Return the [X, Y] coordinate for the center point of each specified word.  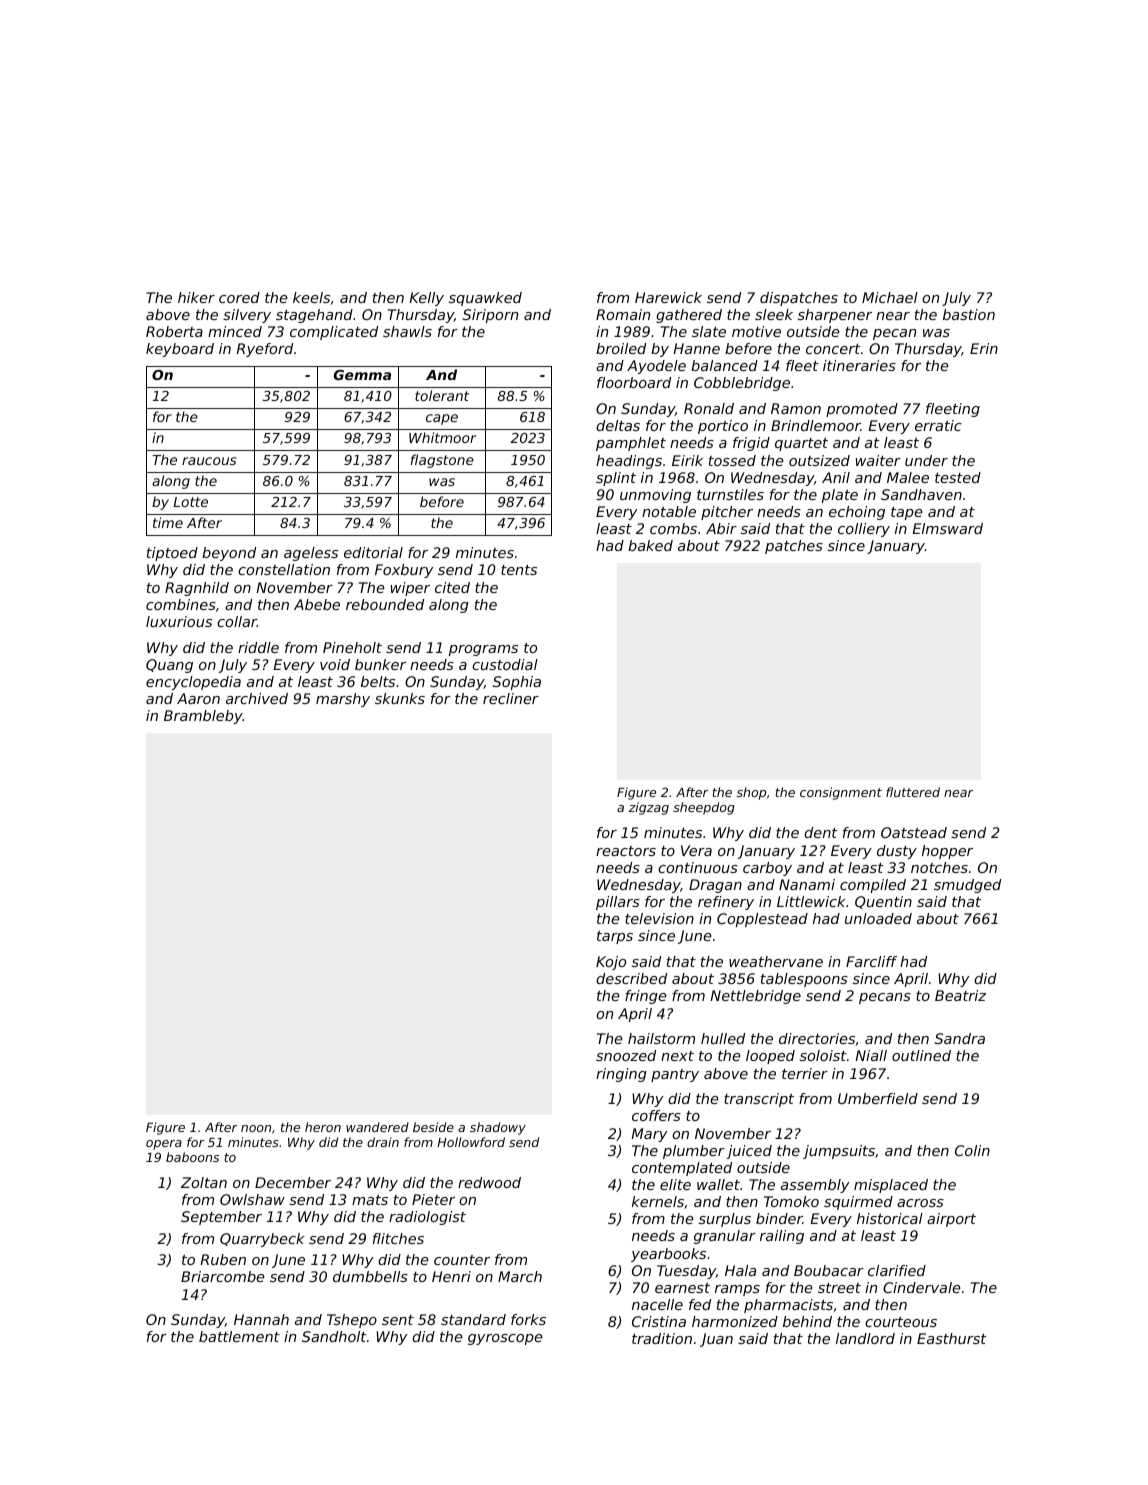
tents [519, 570]
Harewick [668, 297]
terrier [805, 1073]
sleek [774, 314]
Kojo [611, 963]
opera [164, 1145]
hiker [196, 297]
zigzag [649, 808]
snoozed [626, 1055]
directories [817, 1038]
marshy [343, 700]
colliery [864, 530]
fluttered [913, 792]
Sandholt [334, 1336]
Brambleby [203, 717]
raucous [209, 461]
